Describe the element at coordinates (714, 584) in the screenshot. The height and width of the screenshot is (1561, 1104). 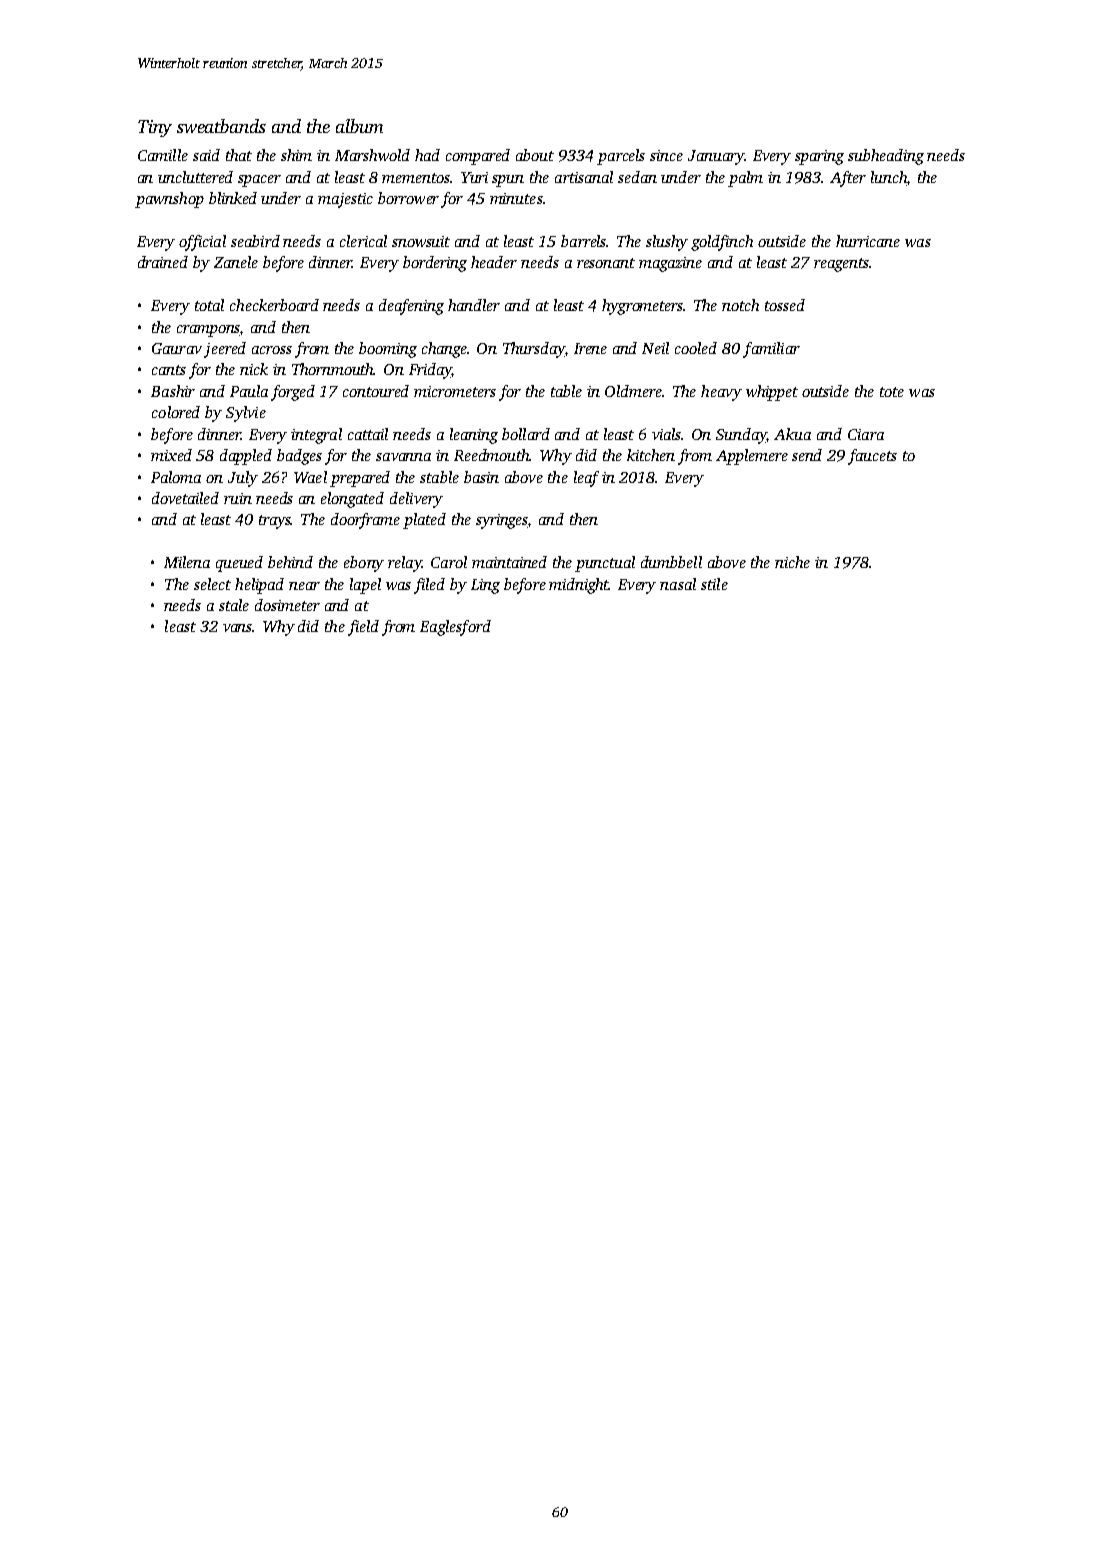
I see `stile` at that location.
